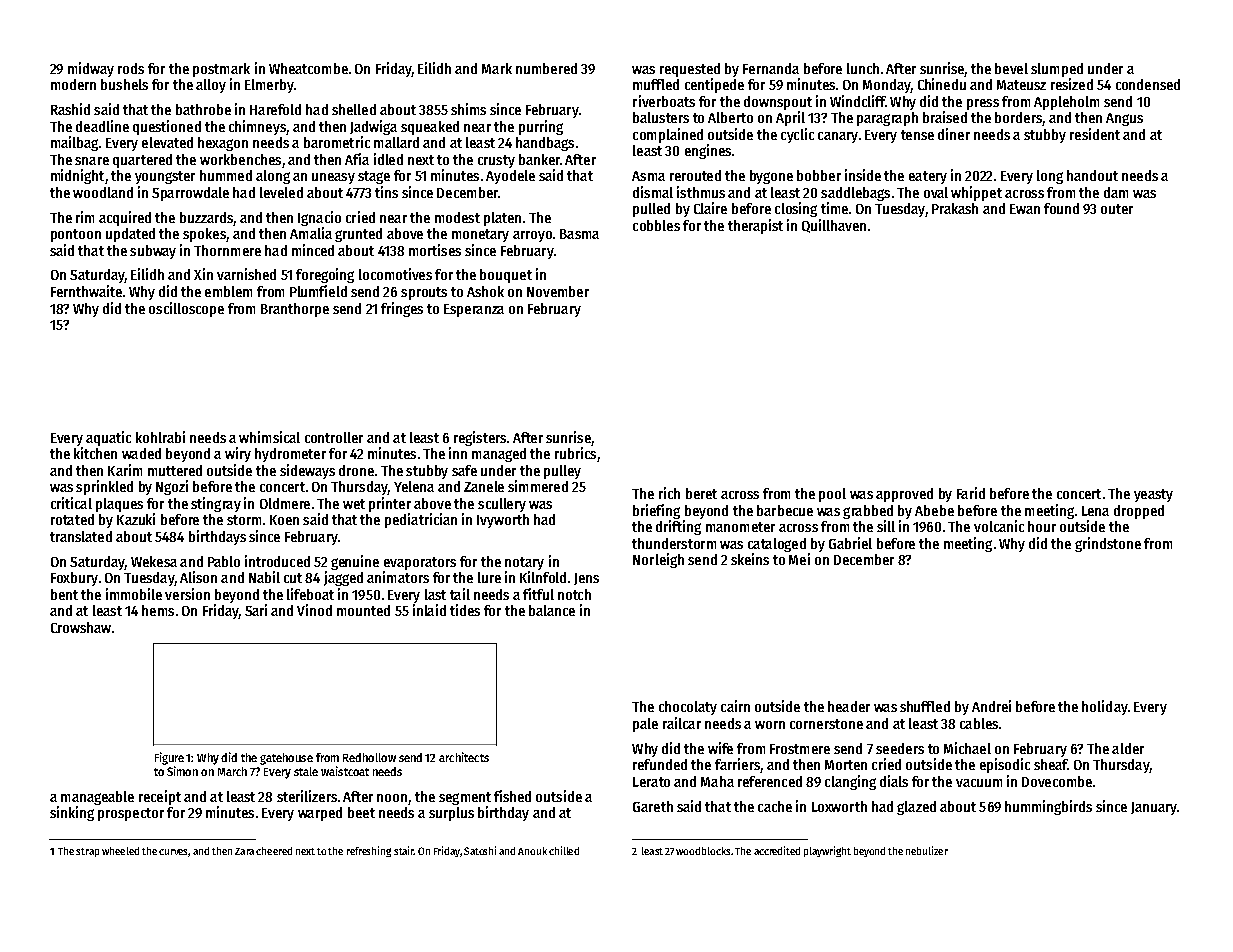  I want to click on Anouk, so click(532, 851).
